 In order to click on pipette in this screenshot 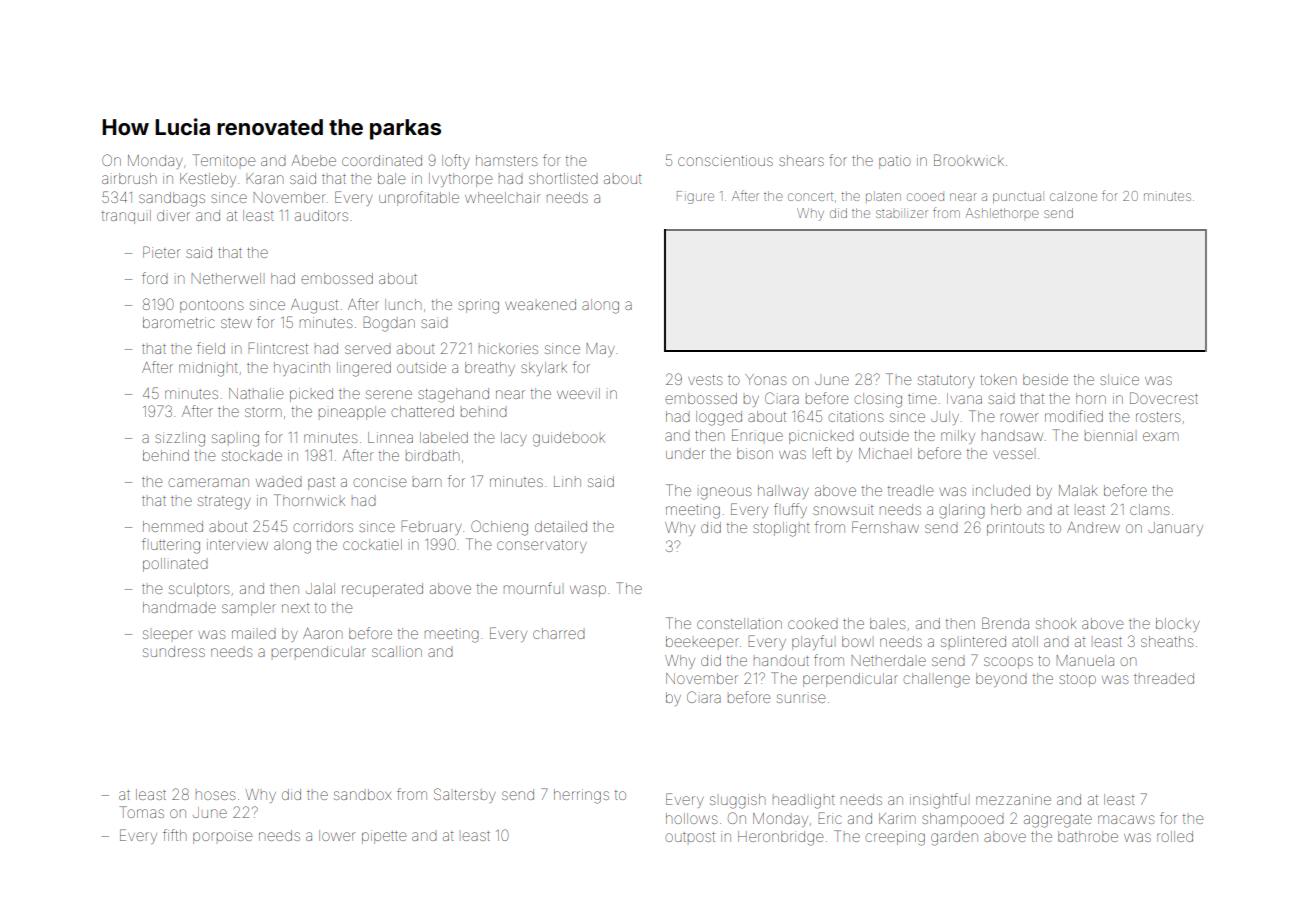, I will do `click(384, 837)`.
